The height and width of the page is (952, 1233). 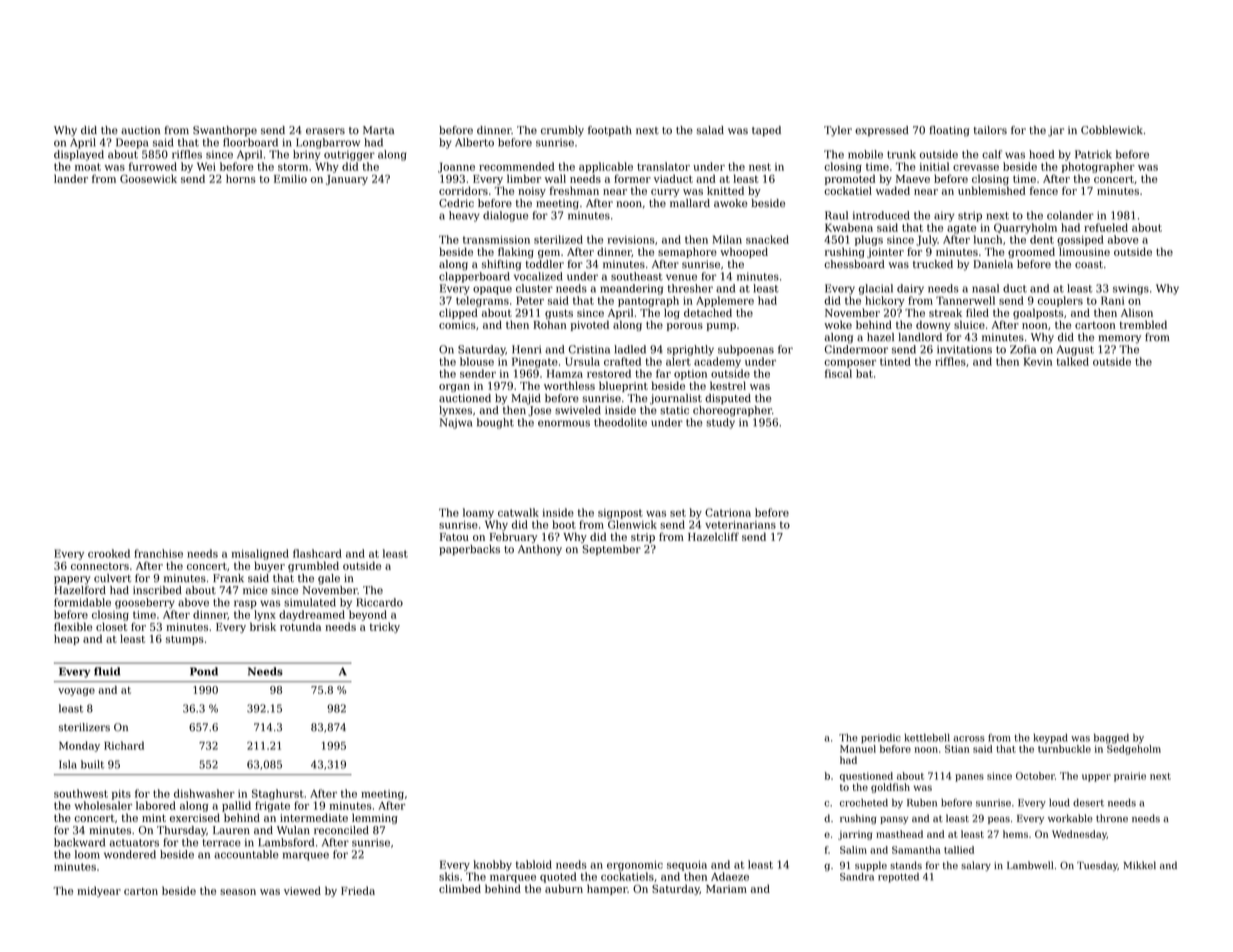 I want to click on knobby, so click(x=492, y=865).
